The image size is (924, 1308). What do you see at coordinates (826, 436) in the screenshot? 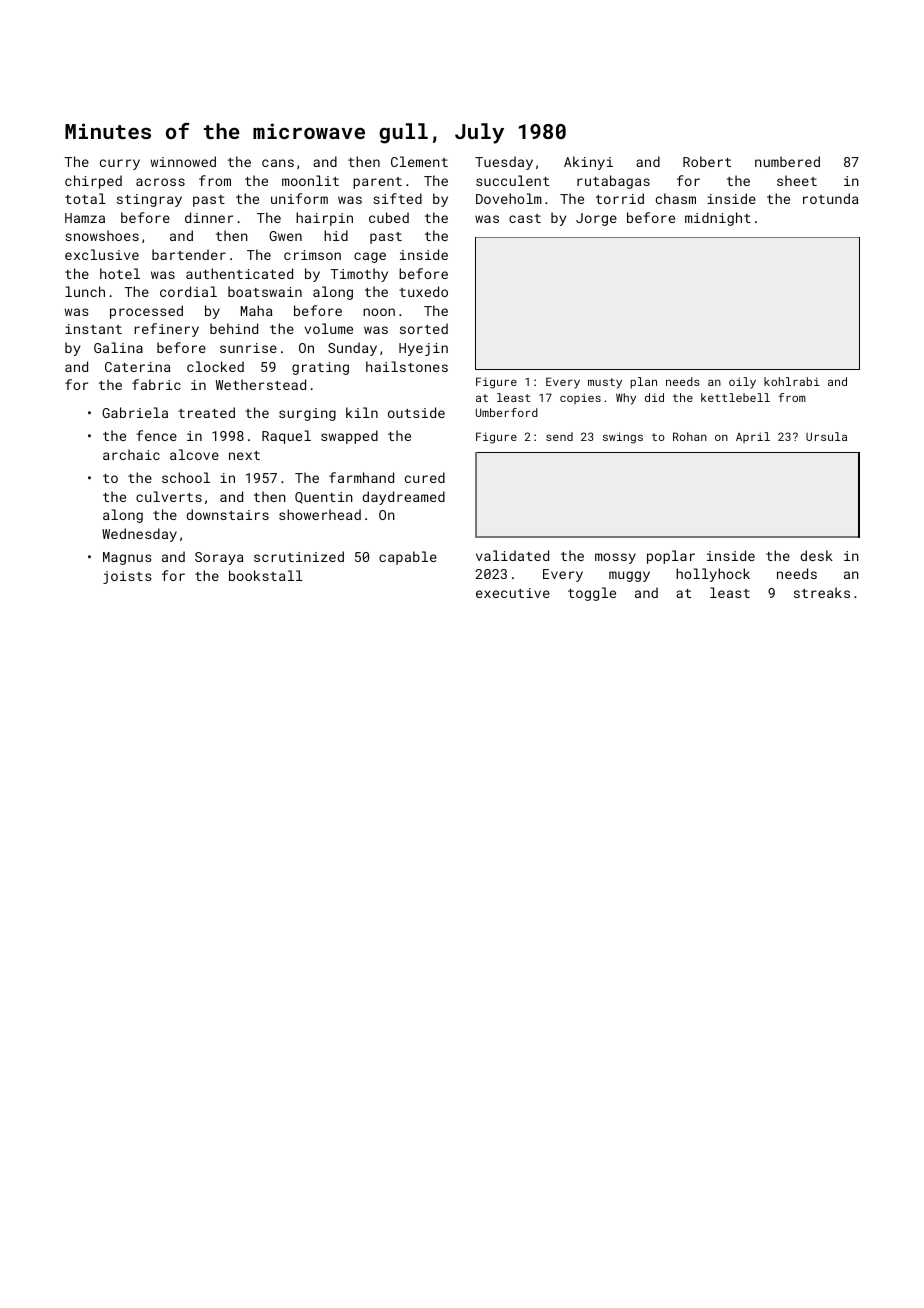
I see `Ursula` at bounding box center [826, 436].
